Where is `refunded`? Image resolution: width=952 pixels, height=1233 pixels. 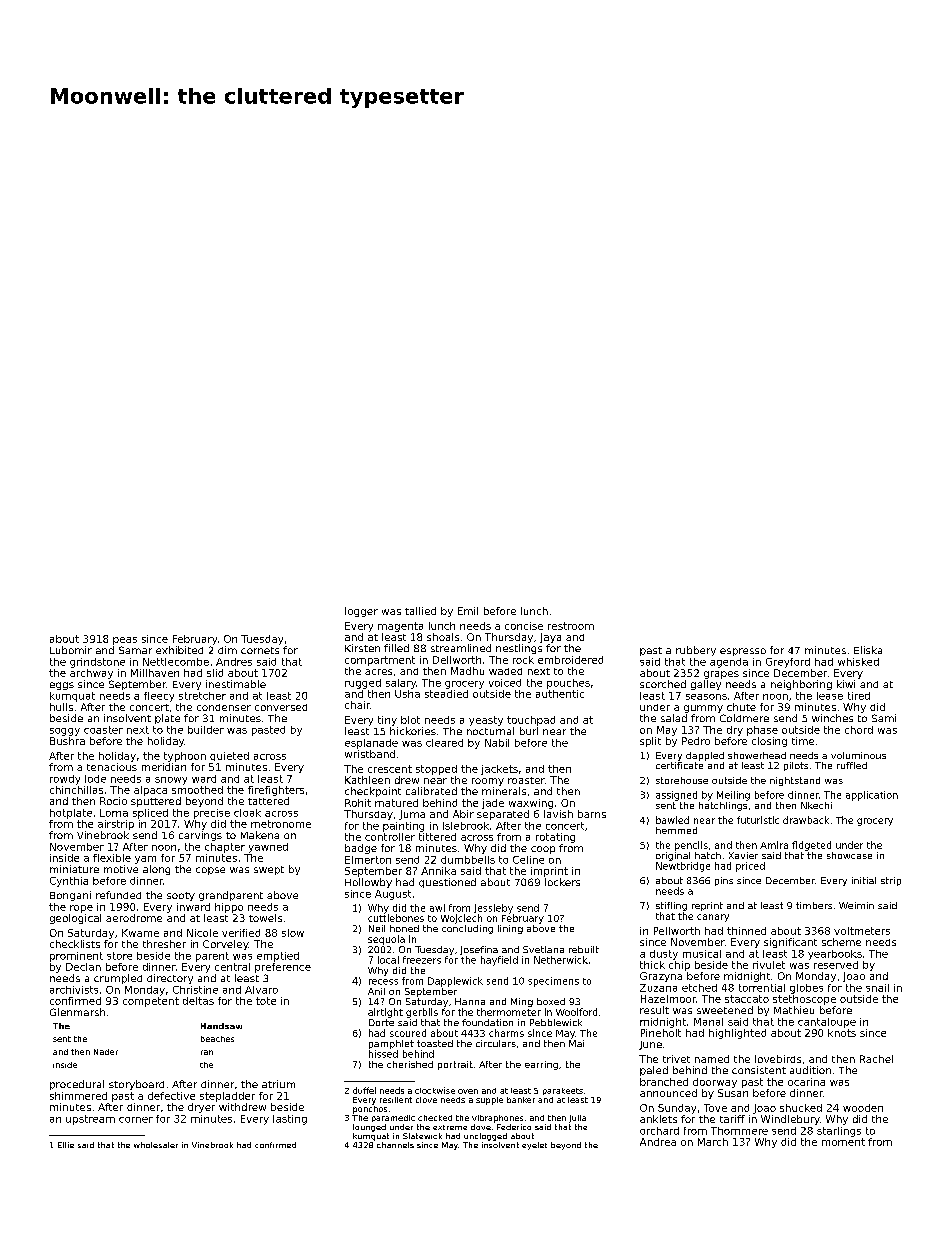 refunded is located at coordinates (118, 895).
